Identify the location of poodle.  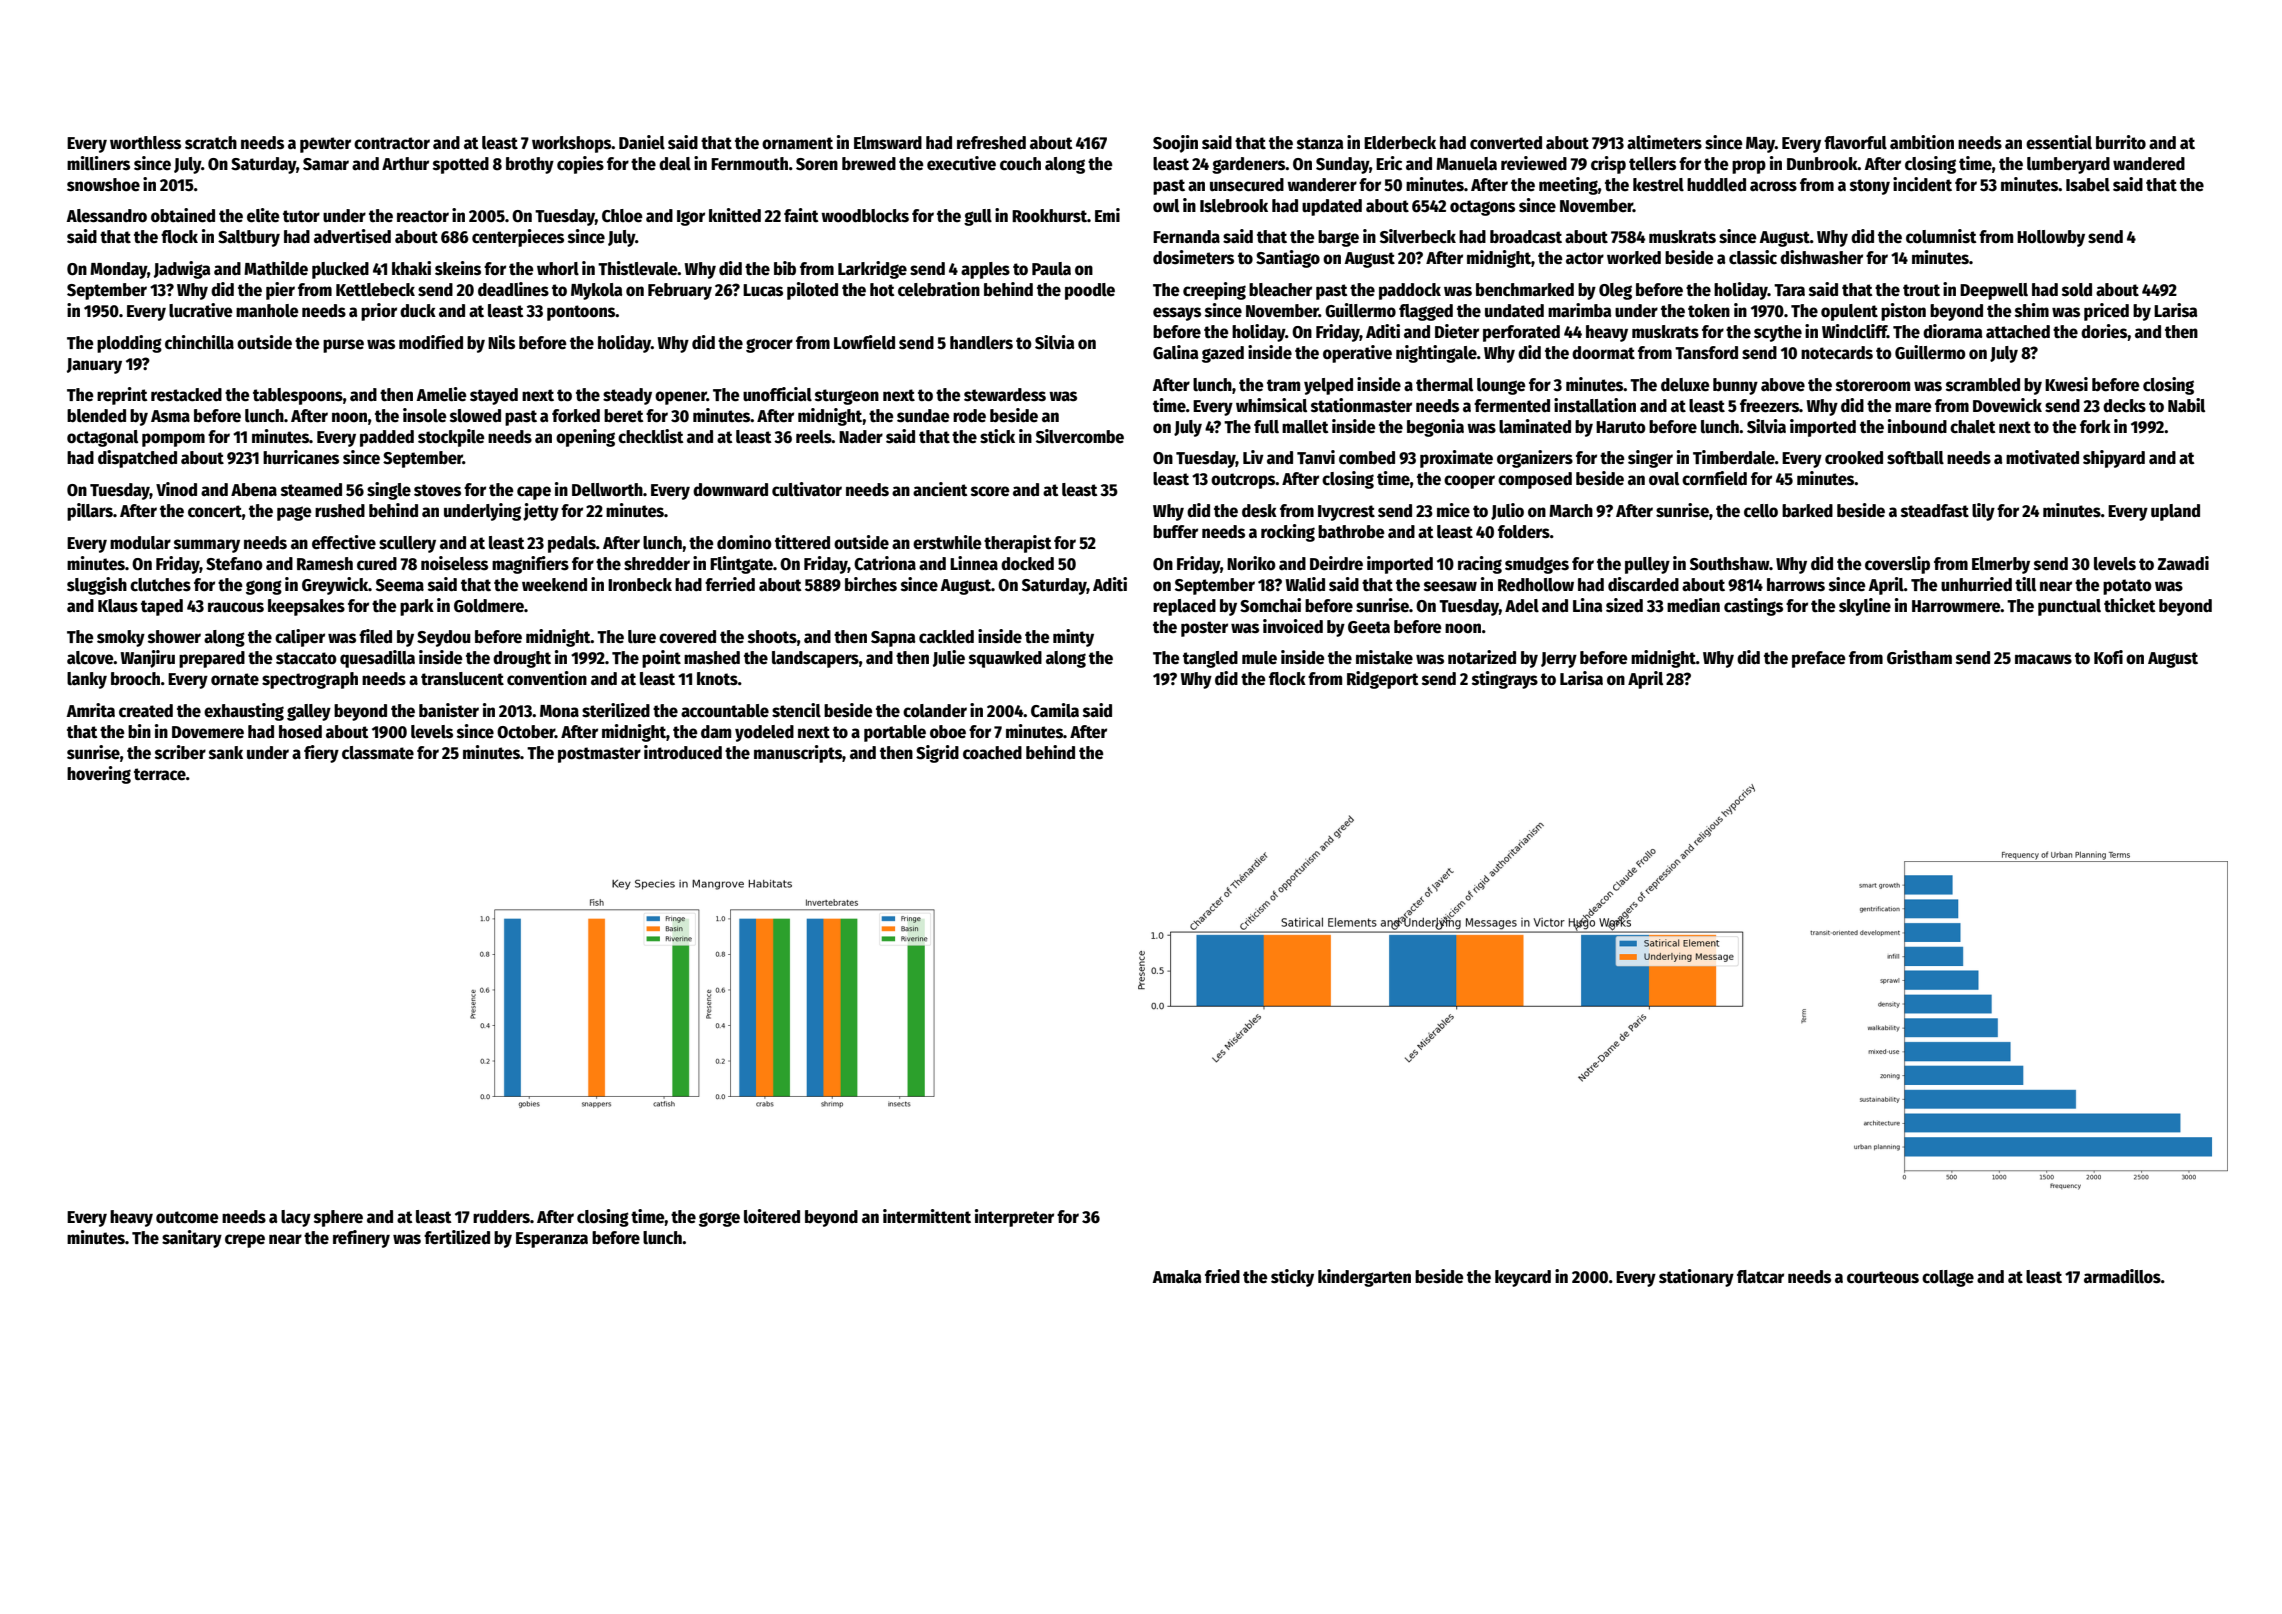
(1090, 291).
